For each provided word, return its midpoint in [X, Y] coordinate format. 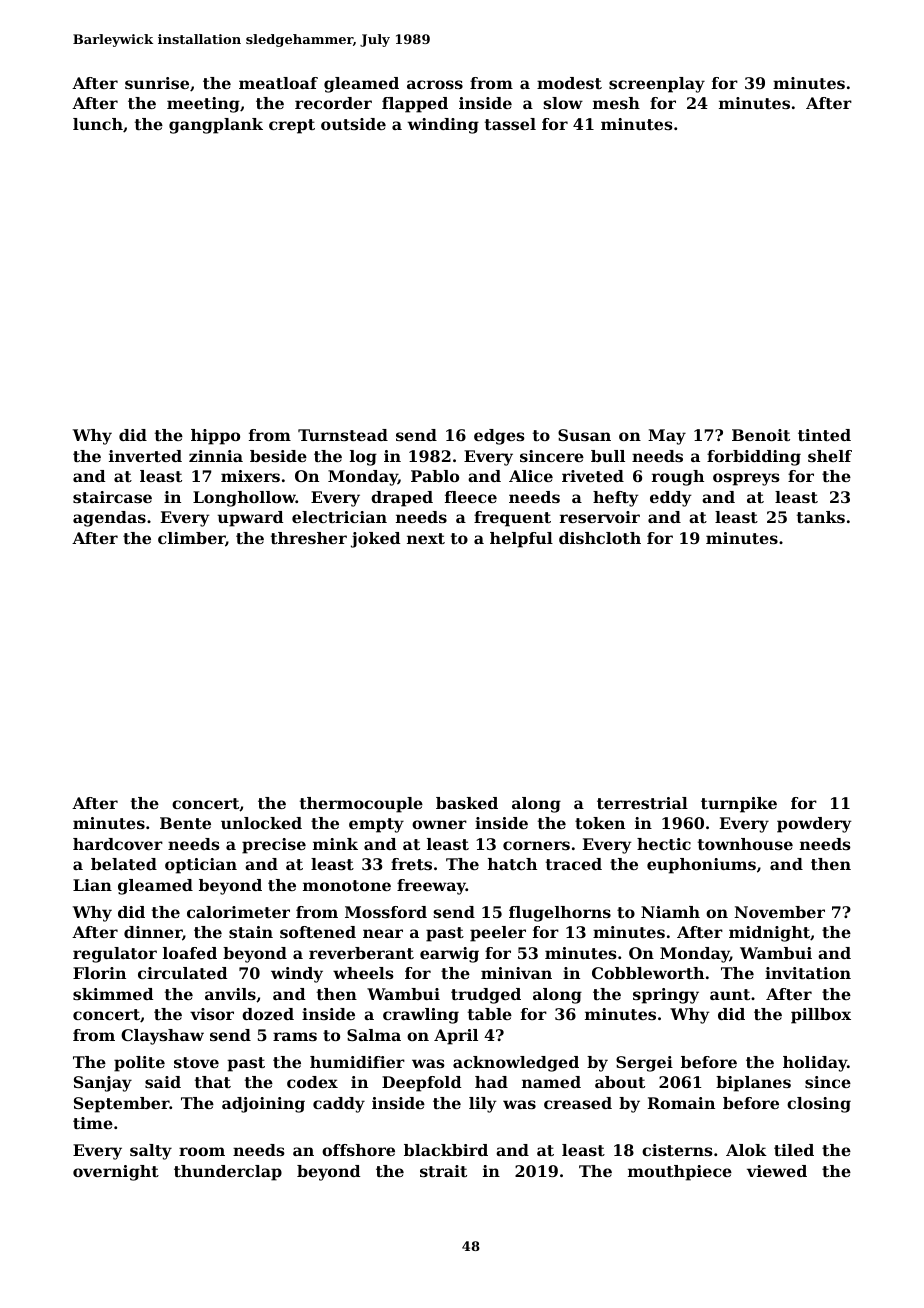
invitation [808, 973]
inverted [145, 456]
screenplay [657, 85]
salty [151, 1152]
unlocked [261, 823]
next [426, 538]
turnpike [739, 805]
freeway [431, 887]
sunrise [157, 83]
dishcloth [600, 538]
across [435, 84]
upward [250, 519]
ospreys [746, 479]
